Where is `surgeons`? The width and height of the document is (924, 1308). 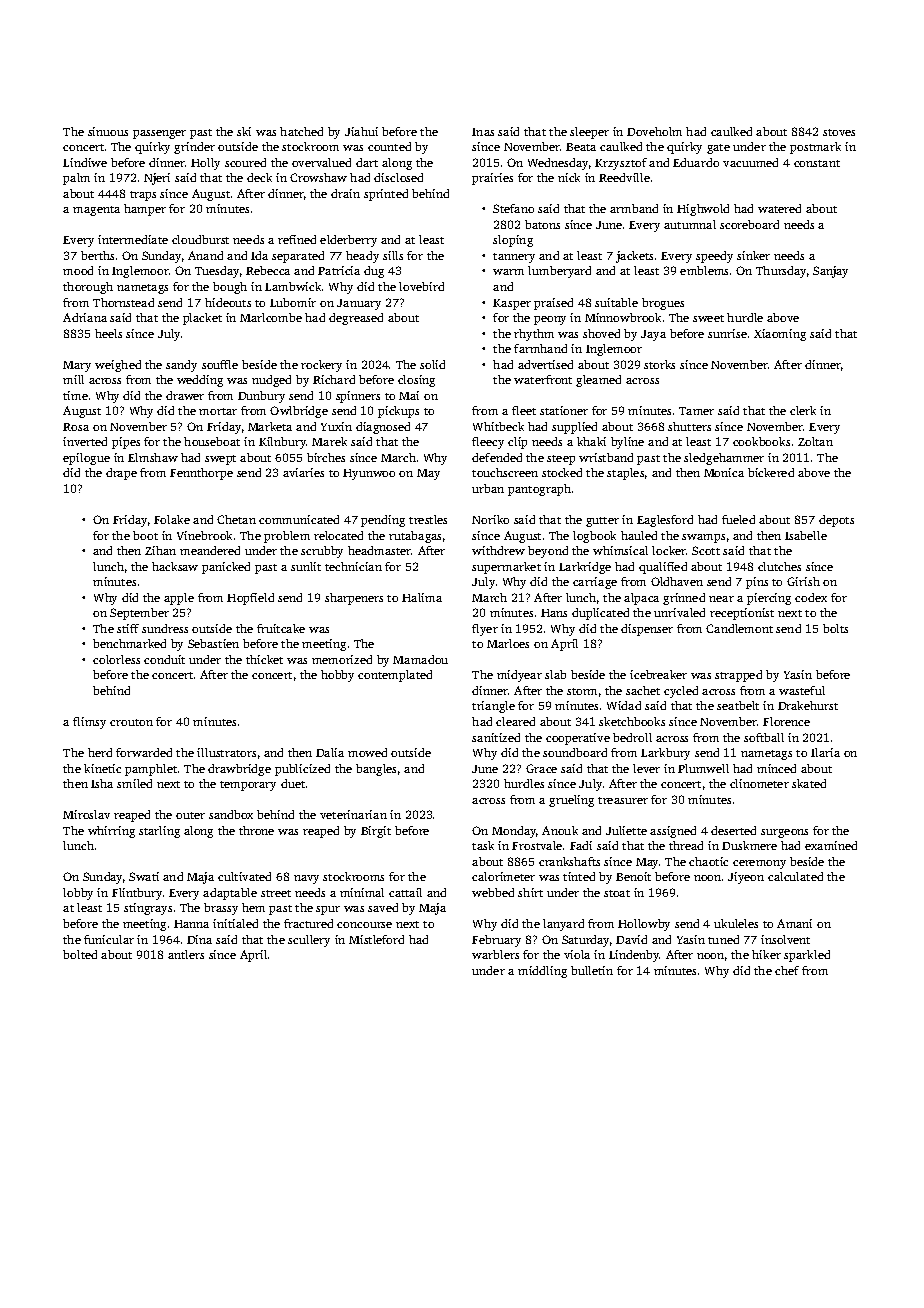
surgeons is located at coordinates (784, 833).
